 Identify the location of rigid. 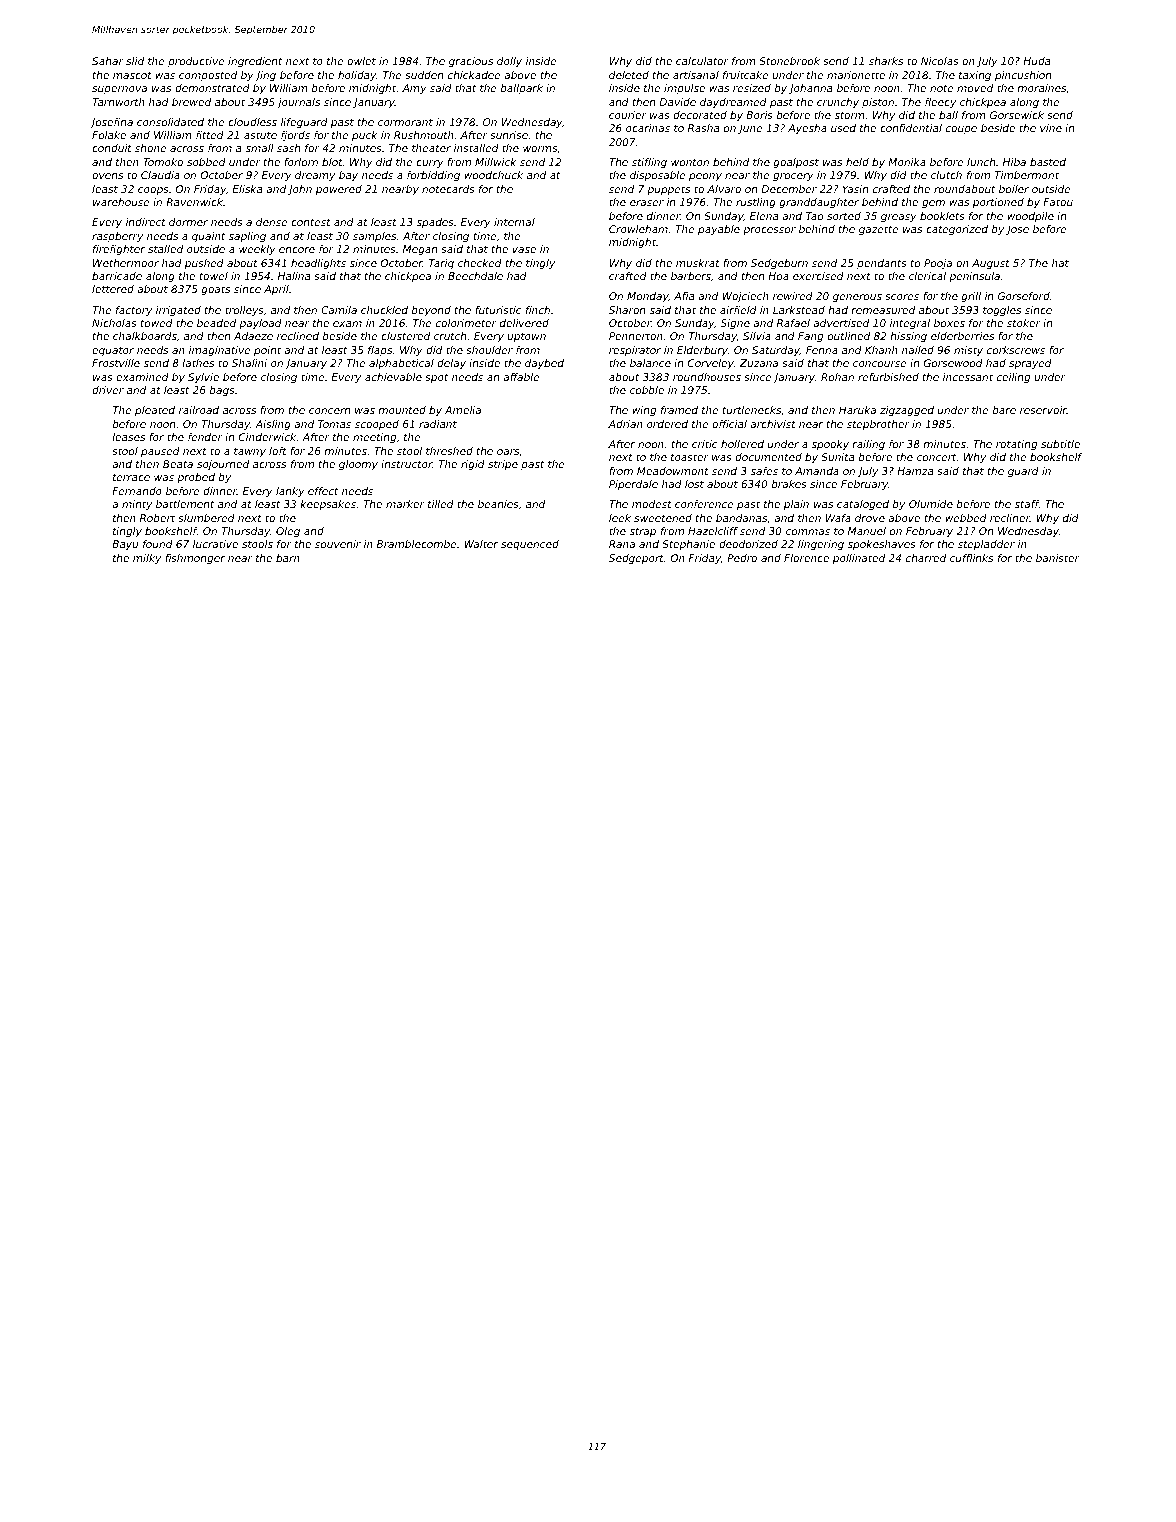
(473, 465).
